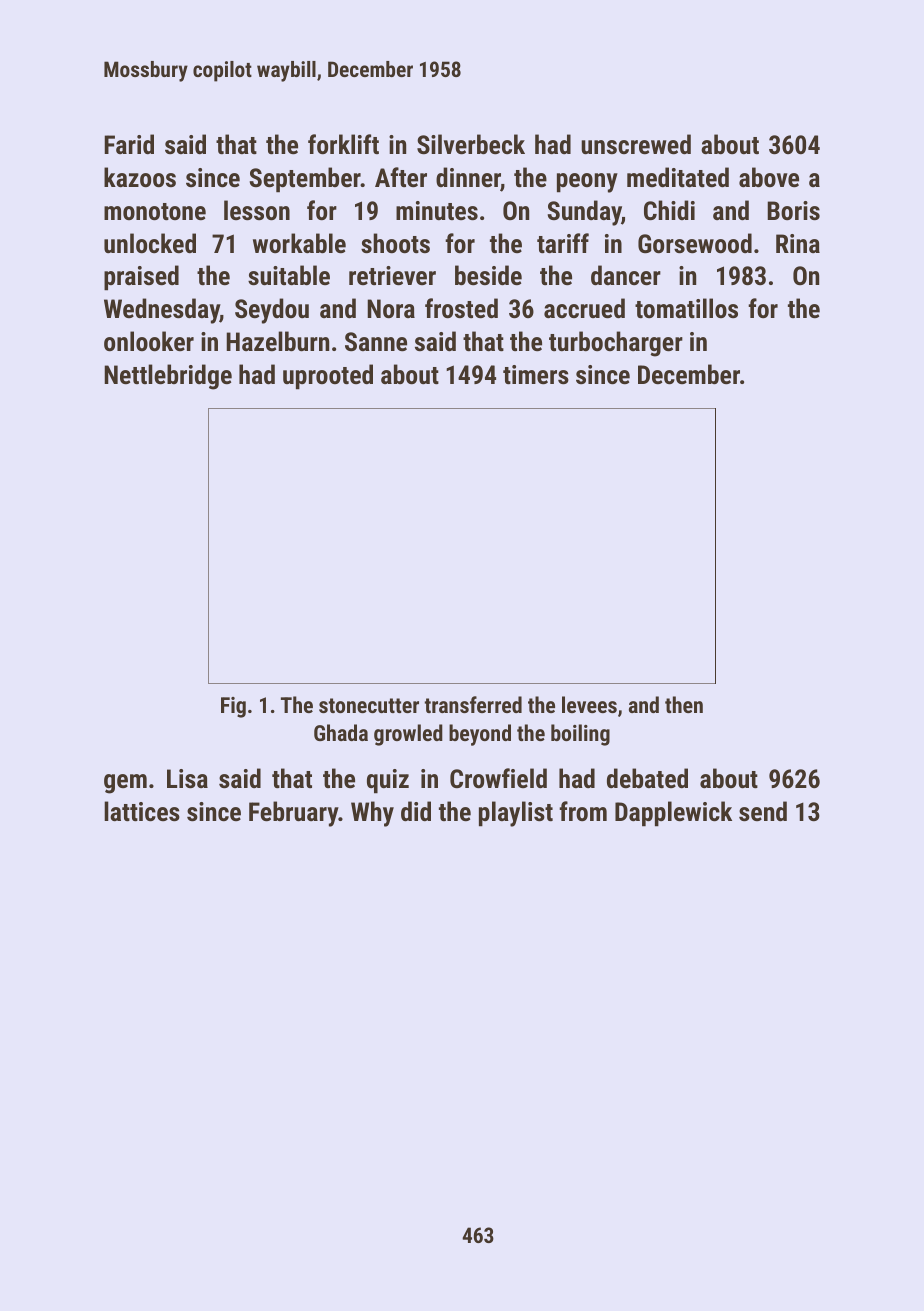  I want to click on forklift, so click(343, 144).
